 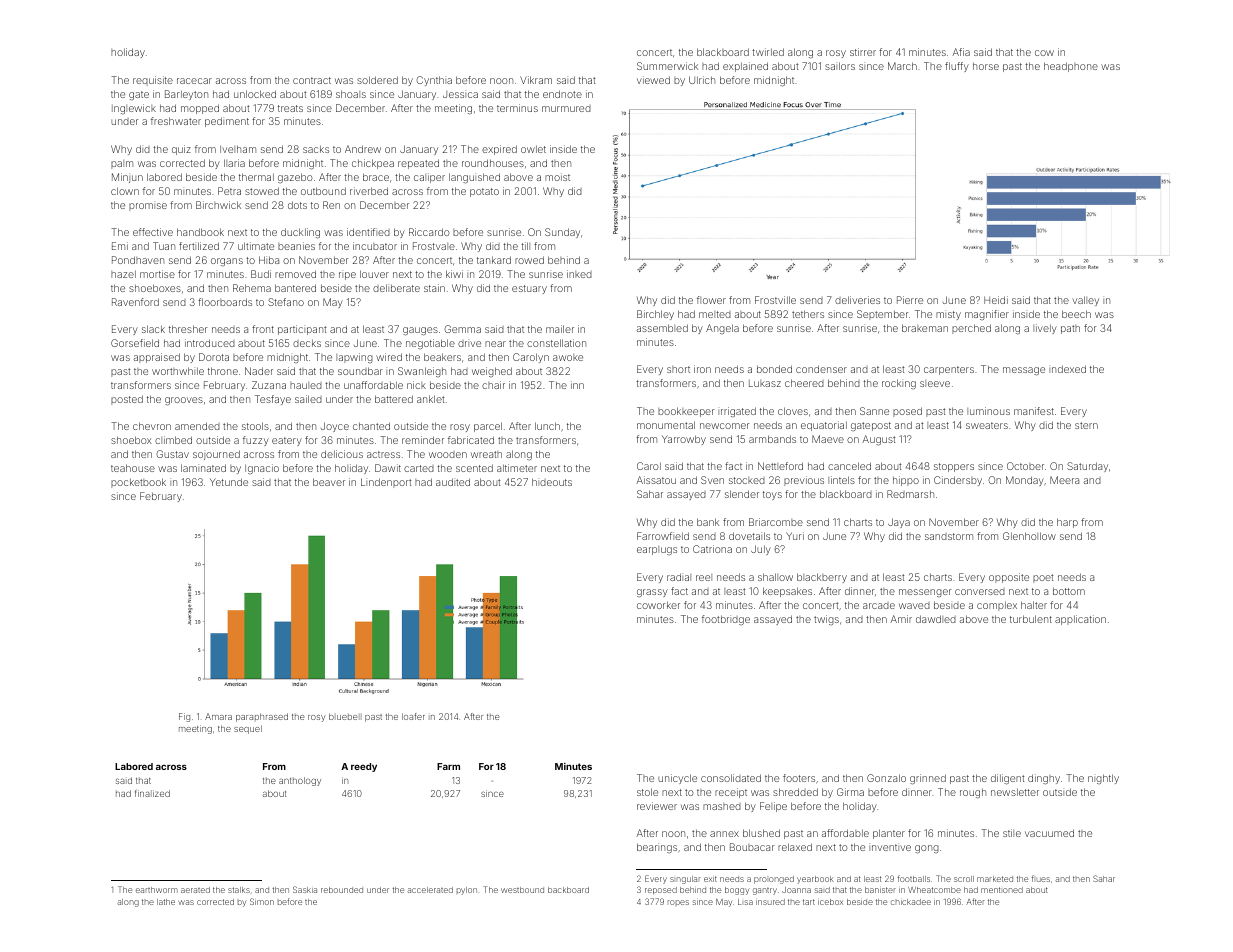 What do you see at coordinates (901, 619) in the document?
I see `Amir` at bounding box center [901, 619].
